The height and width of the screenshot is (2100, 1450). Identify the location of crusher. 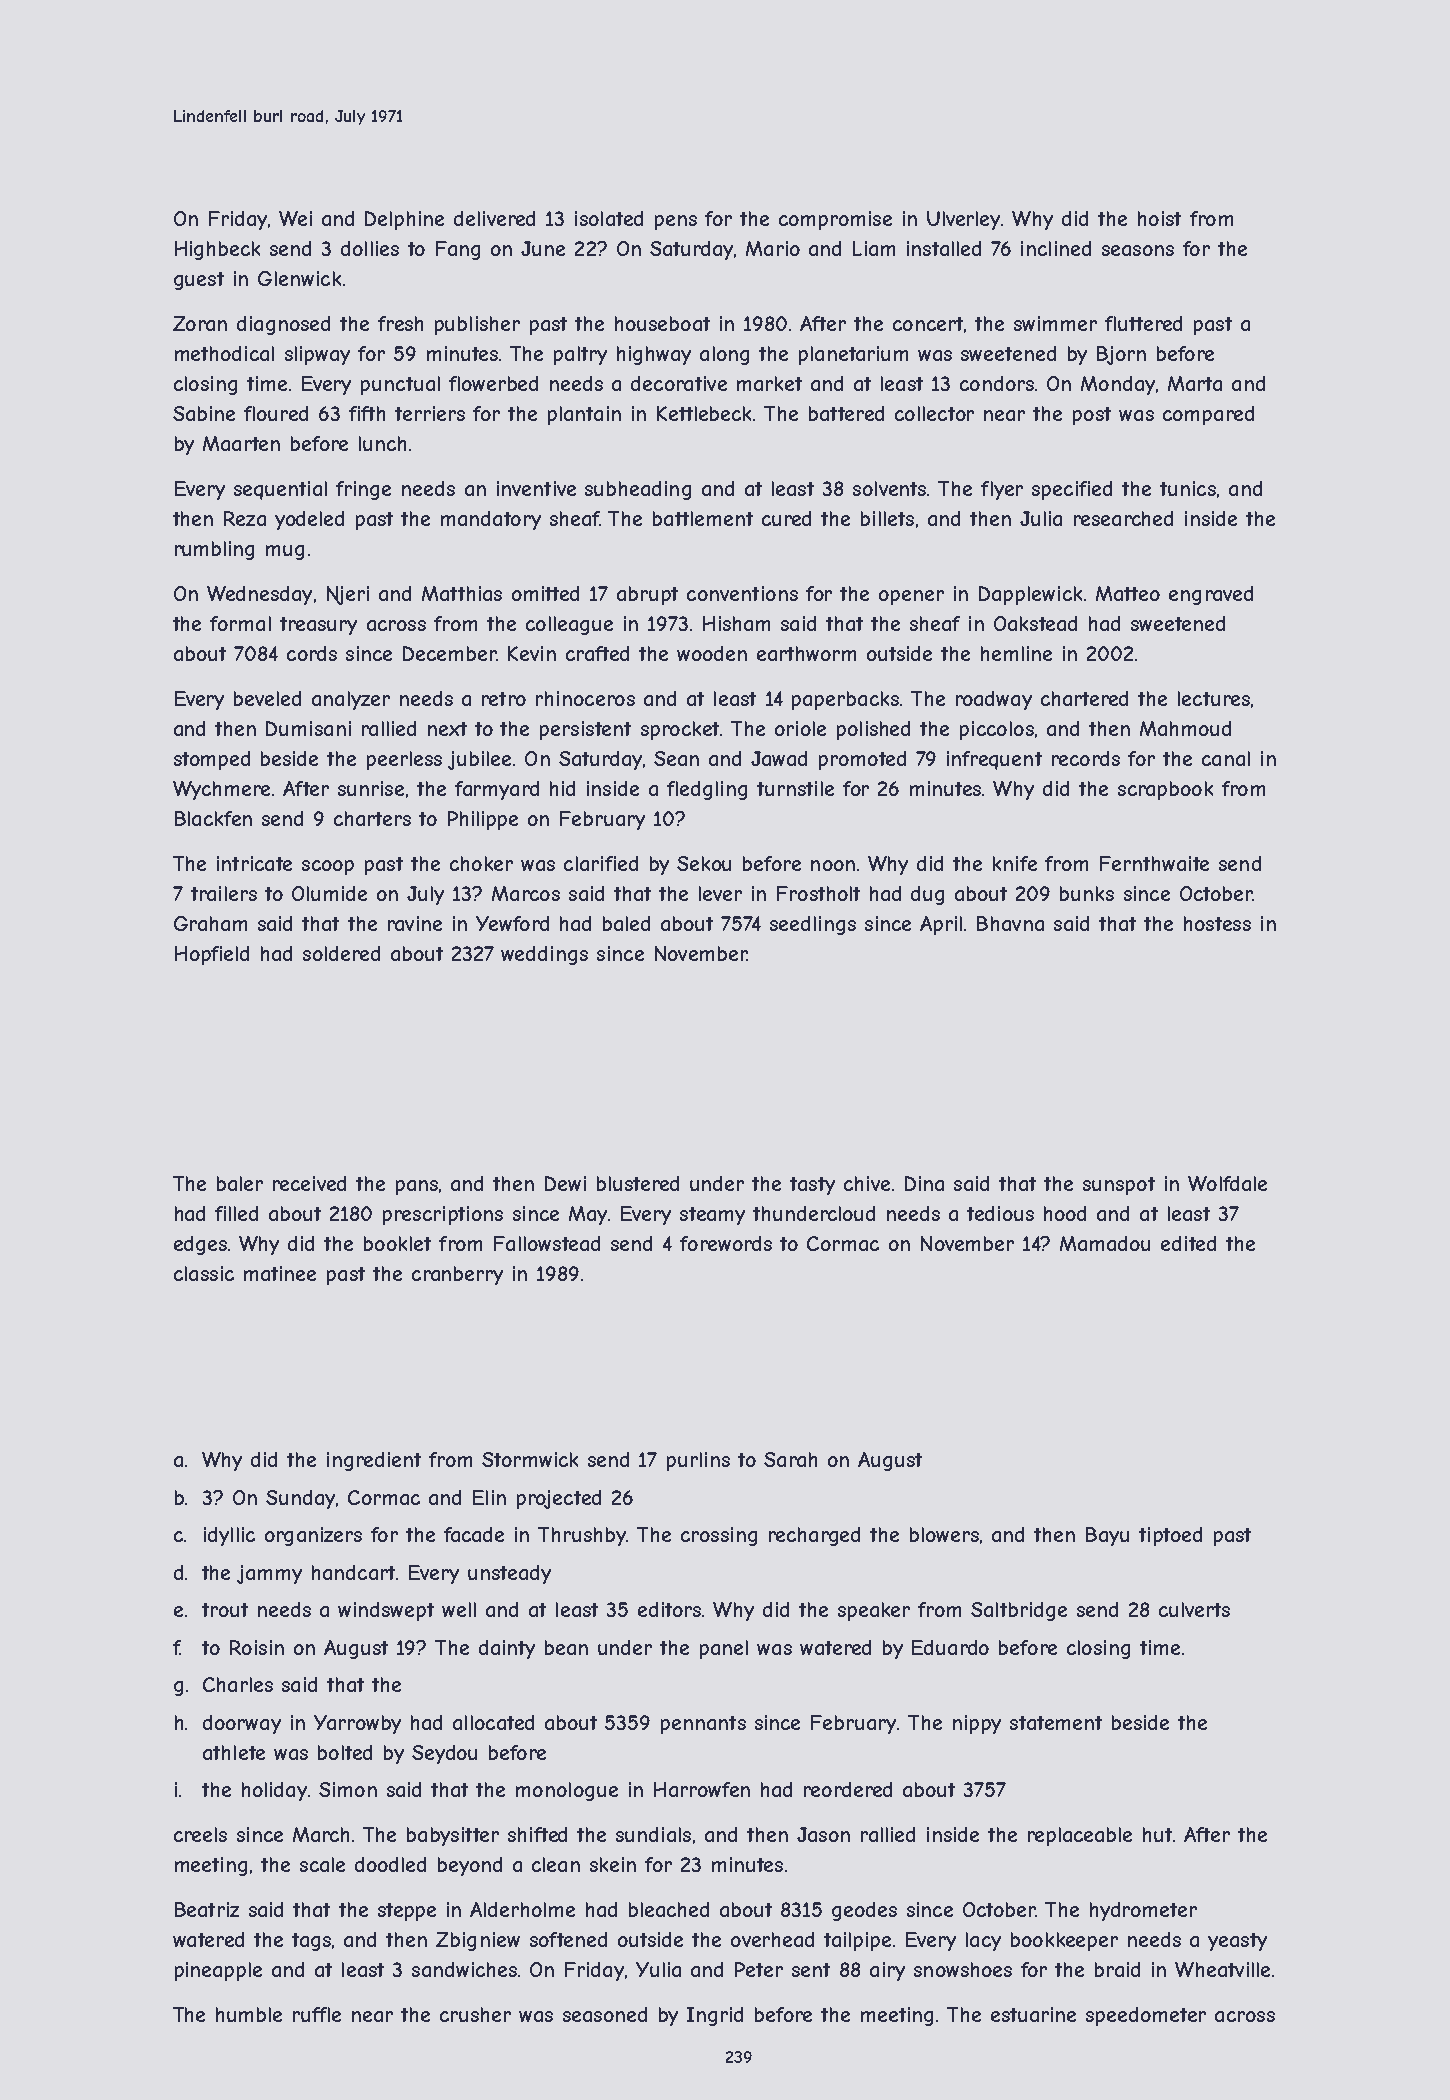
(475, 2014).
